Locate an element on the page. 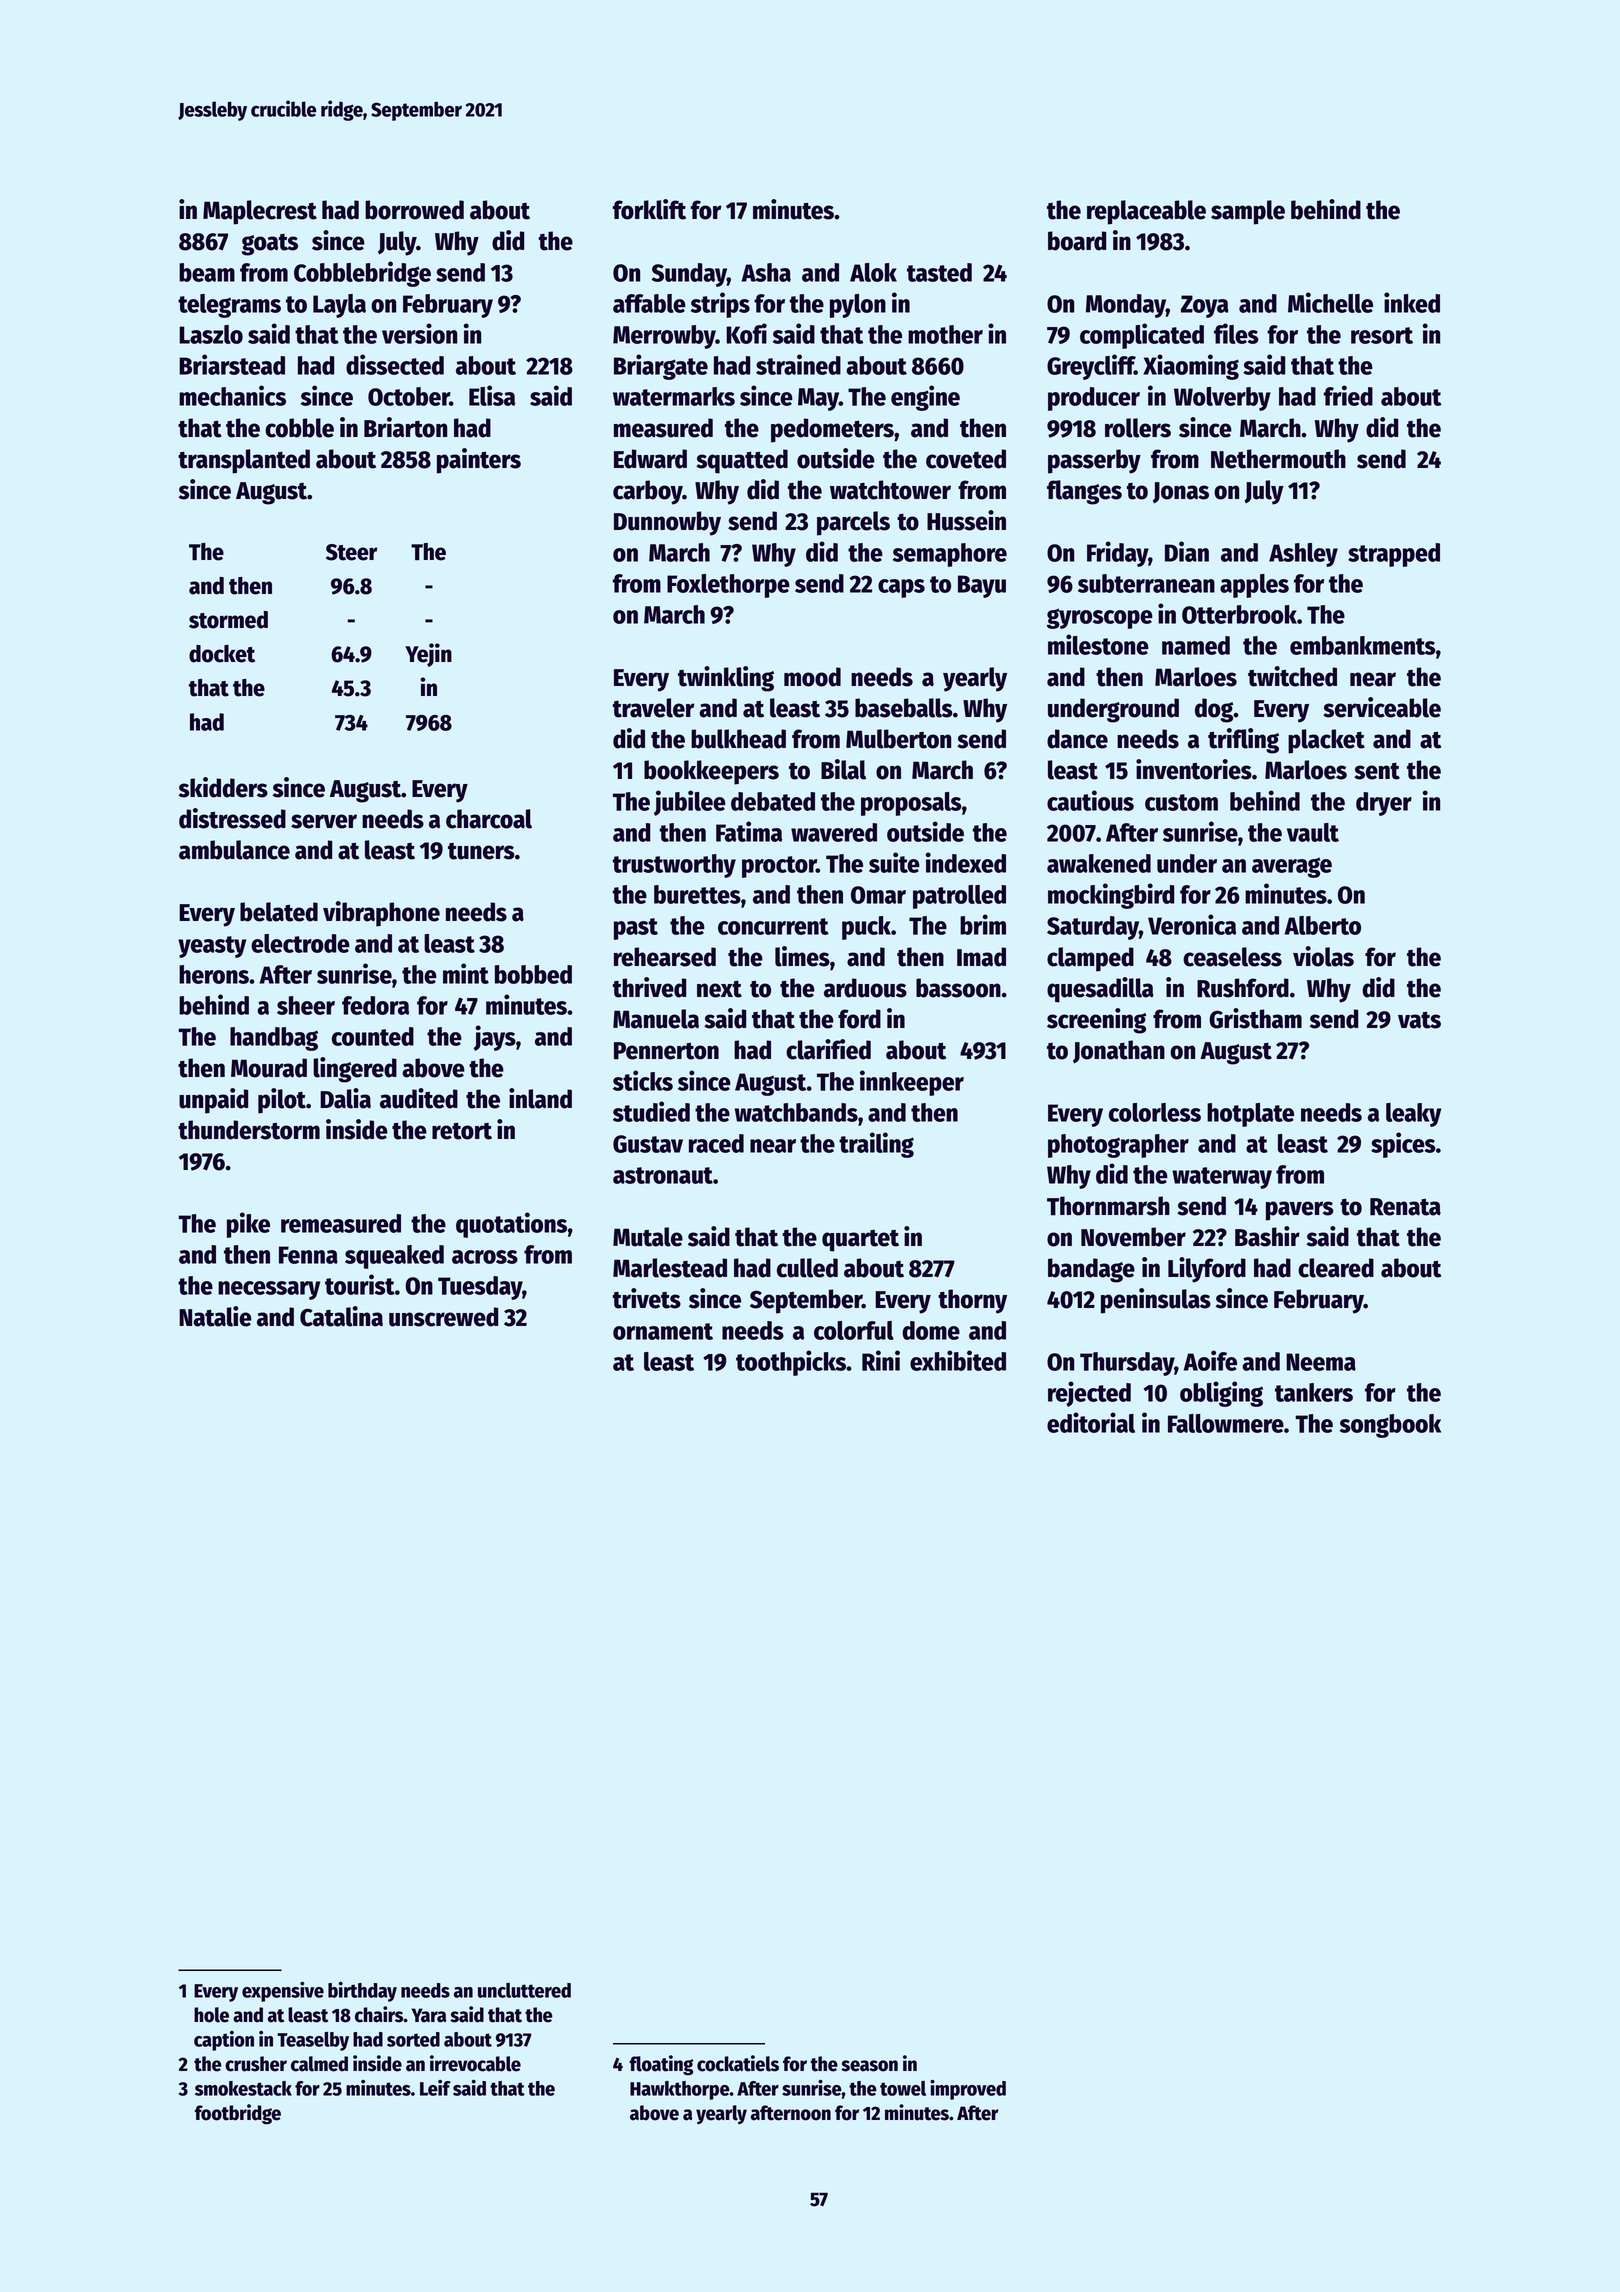 The width and height of the page is (1620, 2292). server is located at coordinates (324, 821).
